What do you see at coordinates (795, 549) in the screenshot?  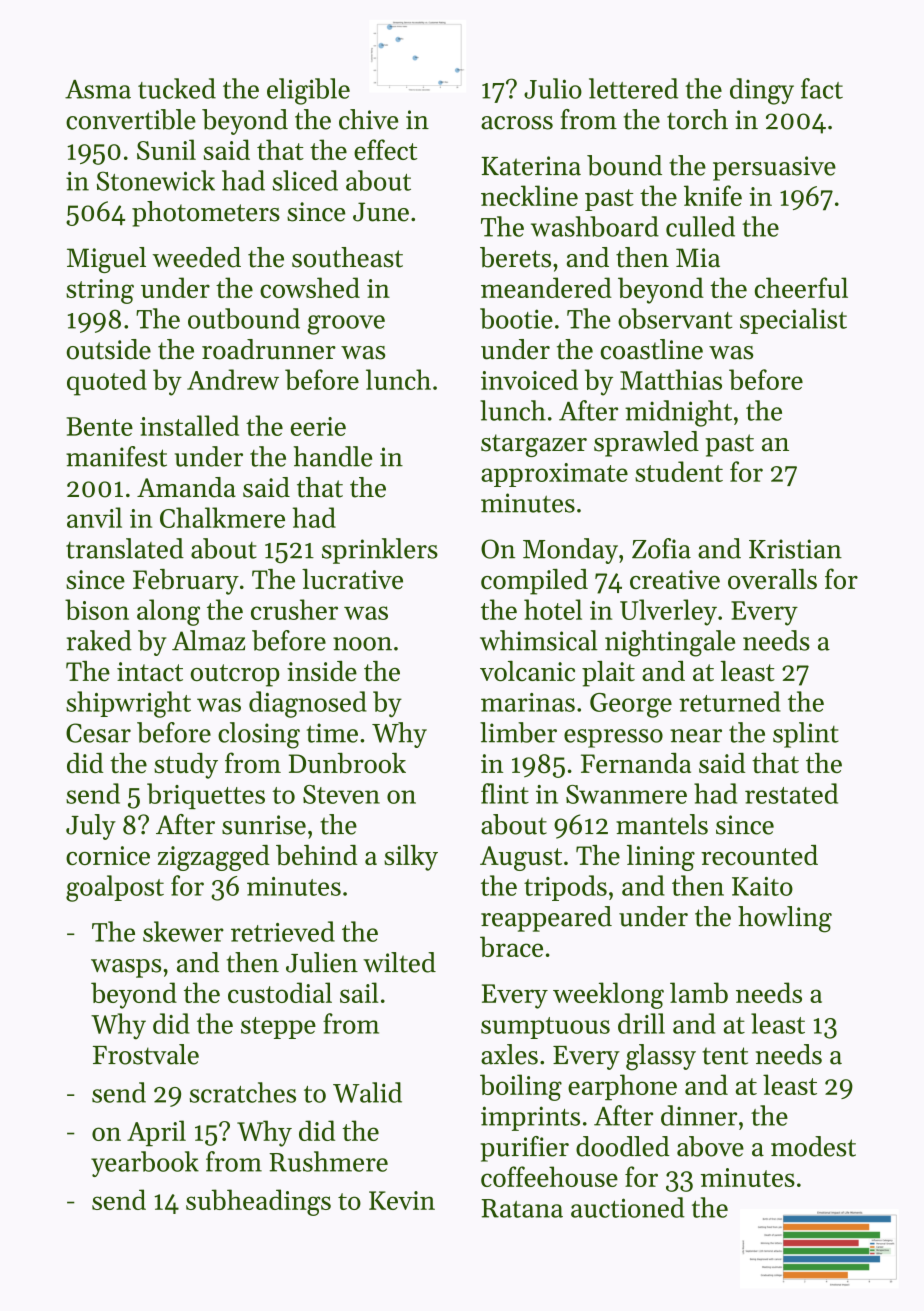 I see `Kristian` at bounding box center [795, 549].
